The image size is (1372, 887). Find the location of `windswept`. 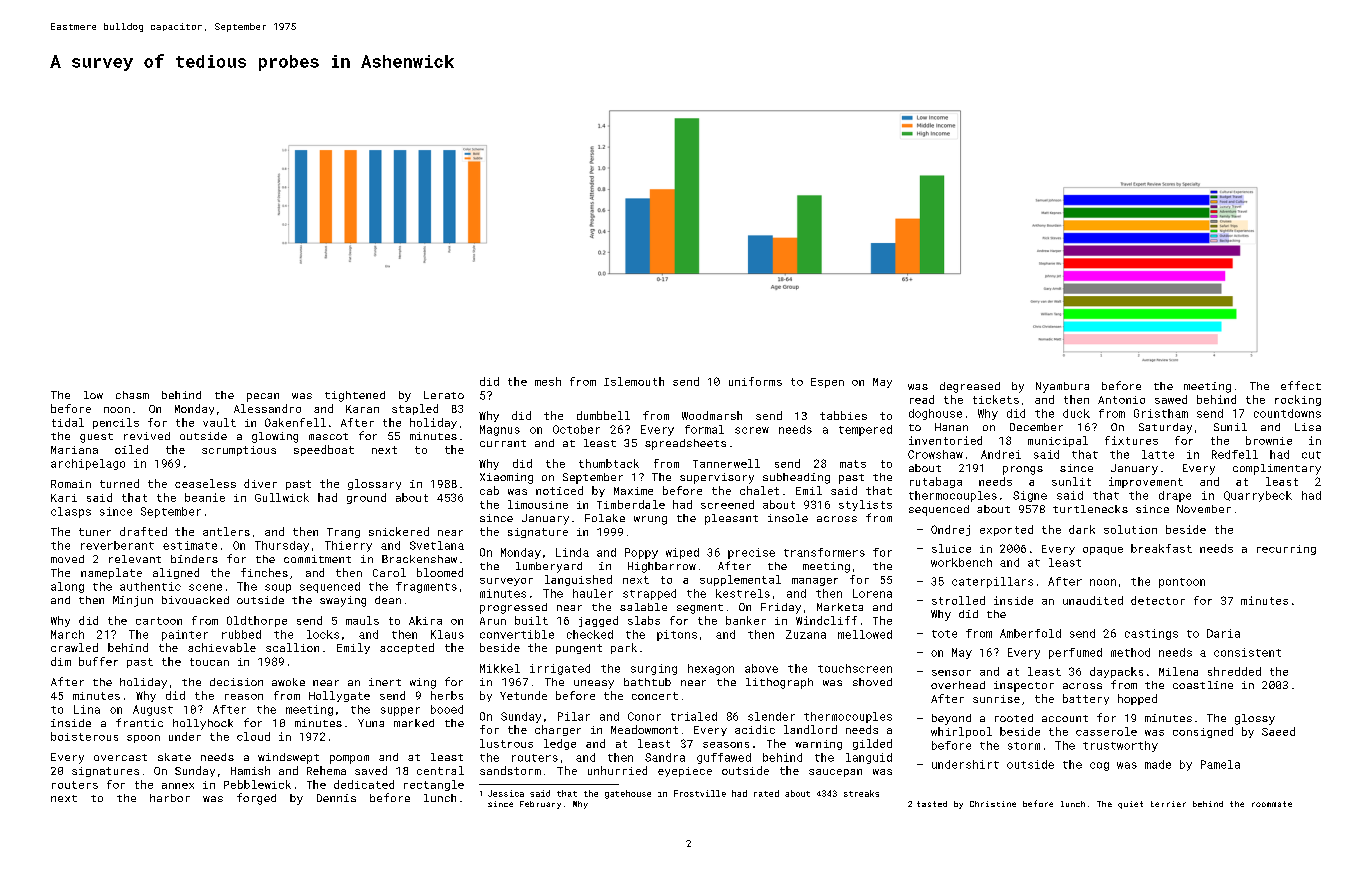

windswept is located at coordinates (288, 758).
